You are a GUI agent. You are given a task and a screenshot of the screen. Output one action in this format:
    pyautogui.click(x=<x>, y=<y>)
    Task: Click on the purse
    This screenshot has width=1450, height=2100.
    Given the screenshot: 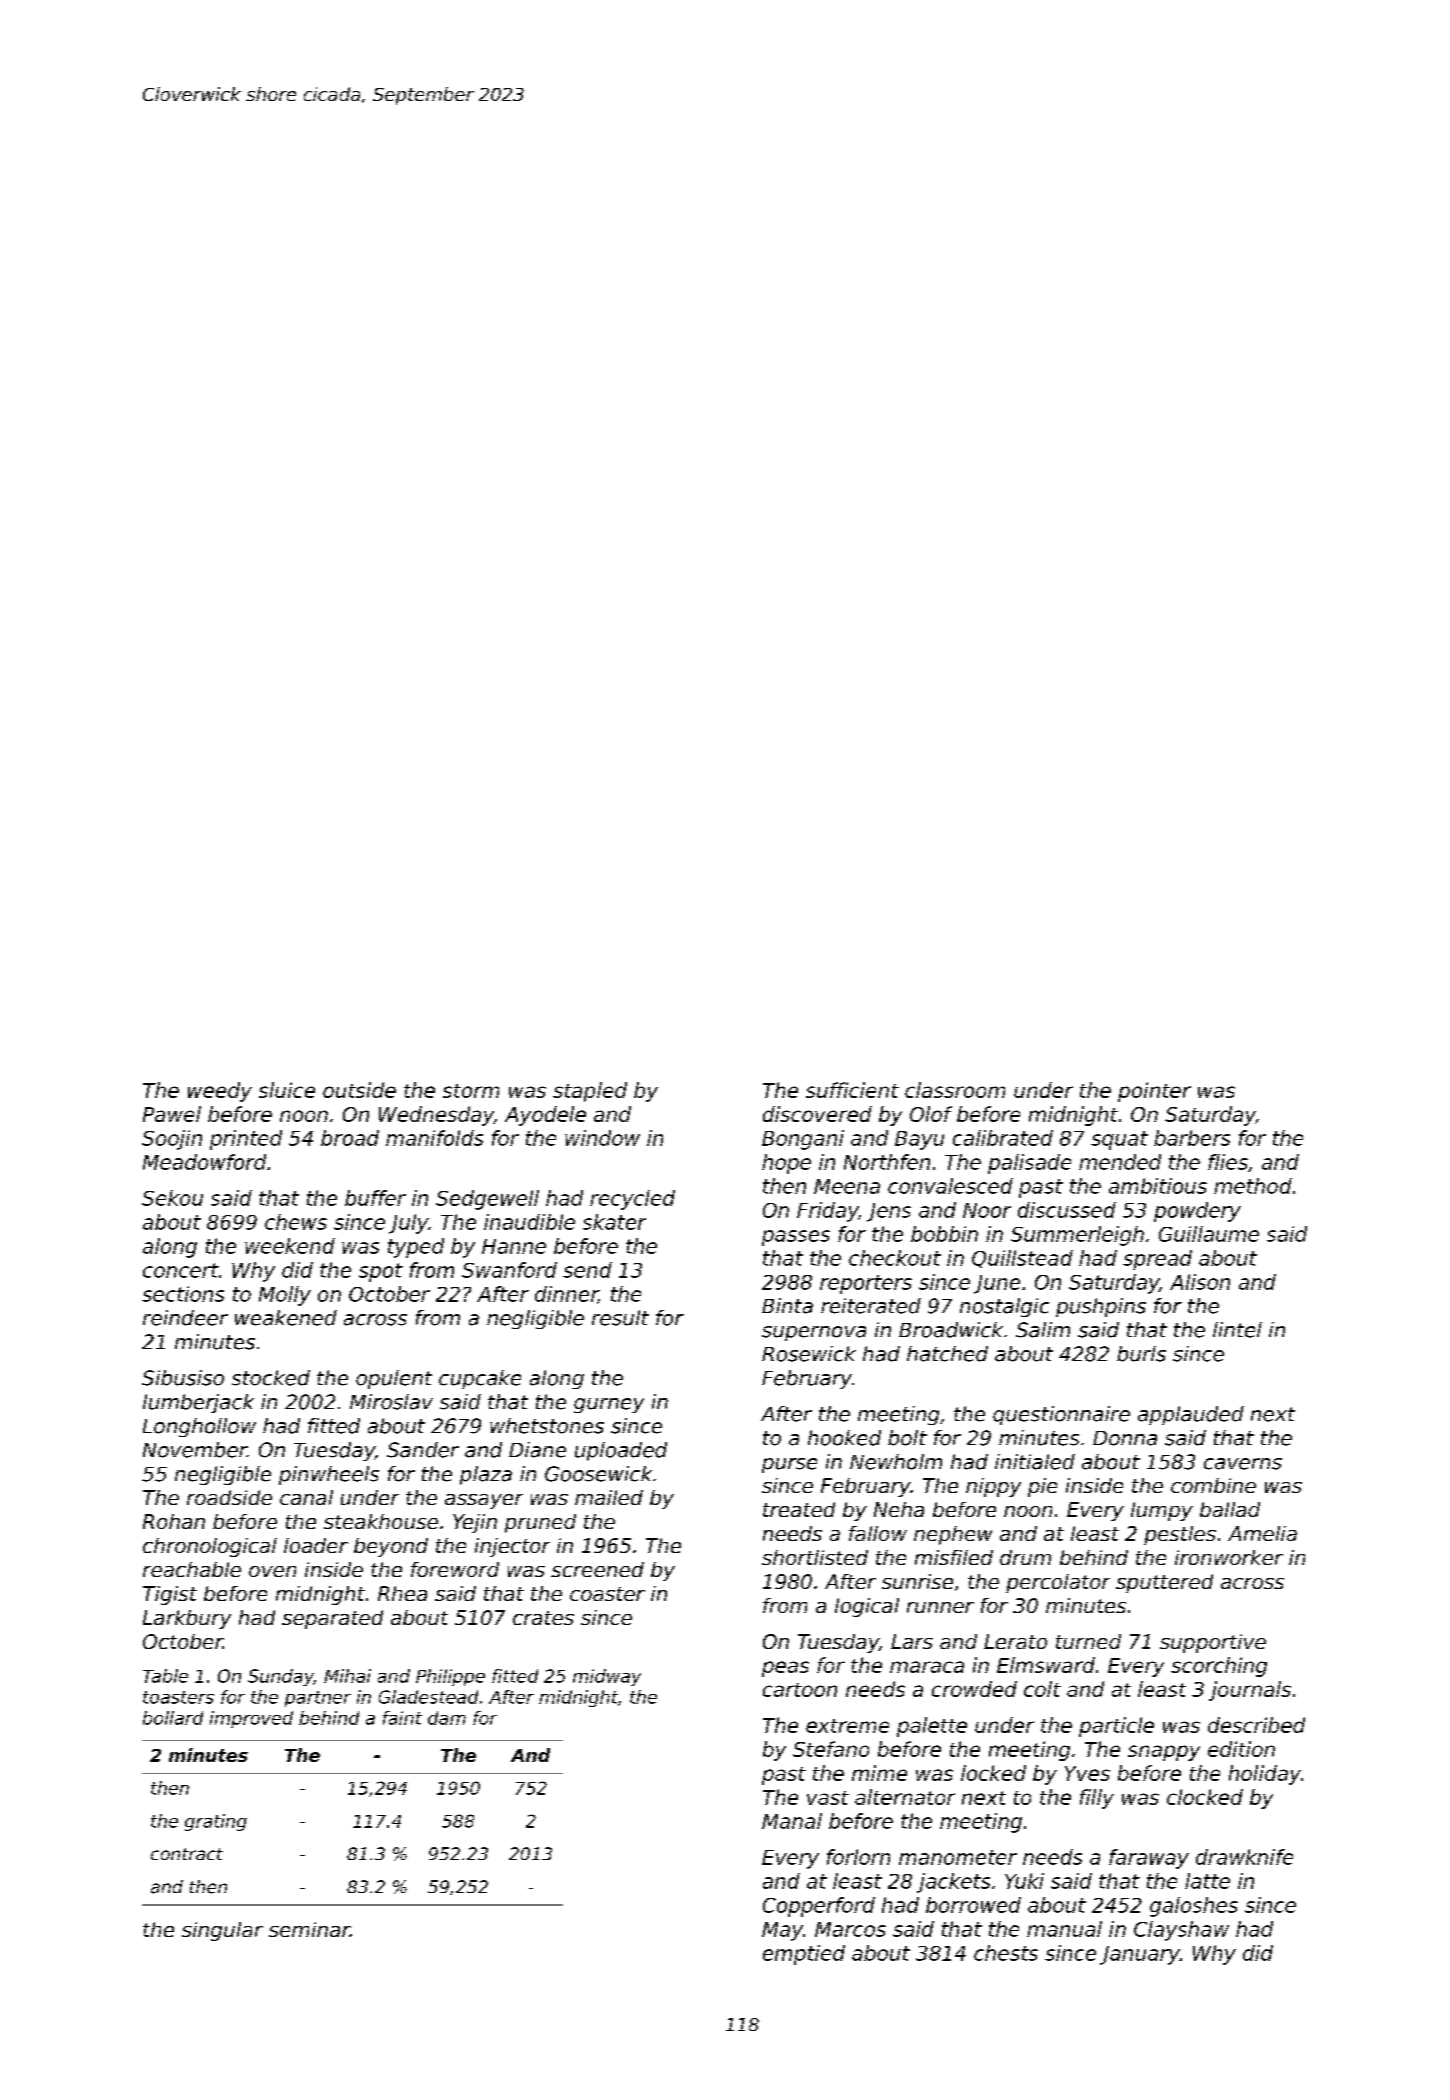 What is the action you would take?
    pyautogui.click(x=789, y=1465)
